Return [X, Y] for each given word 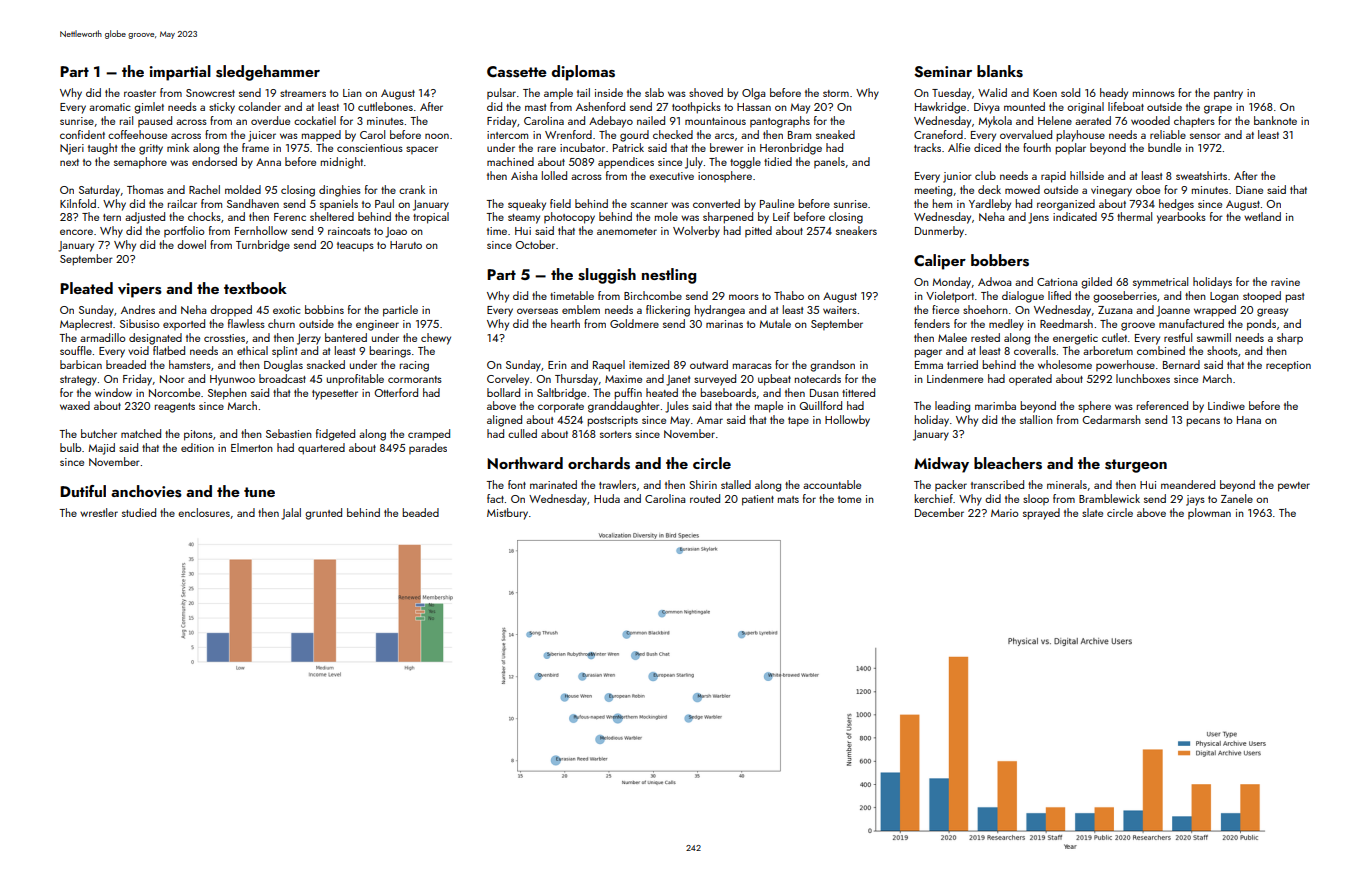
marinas [724, 324]
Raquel [609, 366]
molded [243, 189]
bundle [1164, 147]
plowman [1209, 513]
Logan [1224, 297]
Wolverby [696, 232]
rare [547, 149]
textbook [255, 288]
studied [139, 512]
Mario [1005, 513]
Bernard [1181, 364]
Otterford [396, 392]
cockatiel [315, 120]
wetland [1262, 216]
